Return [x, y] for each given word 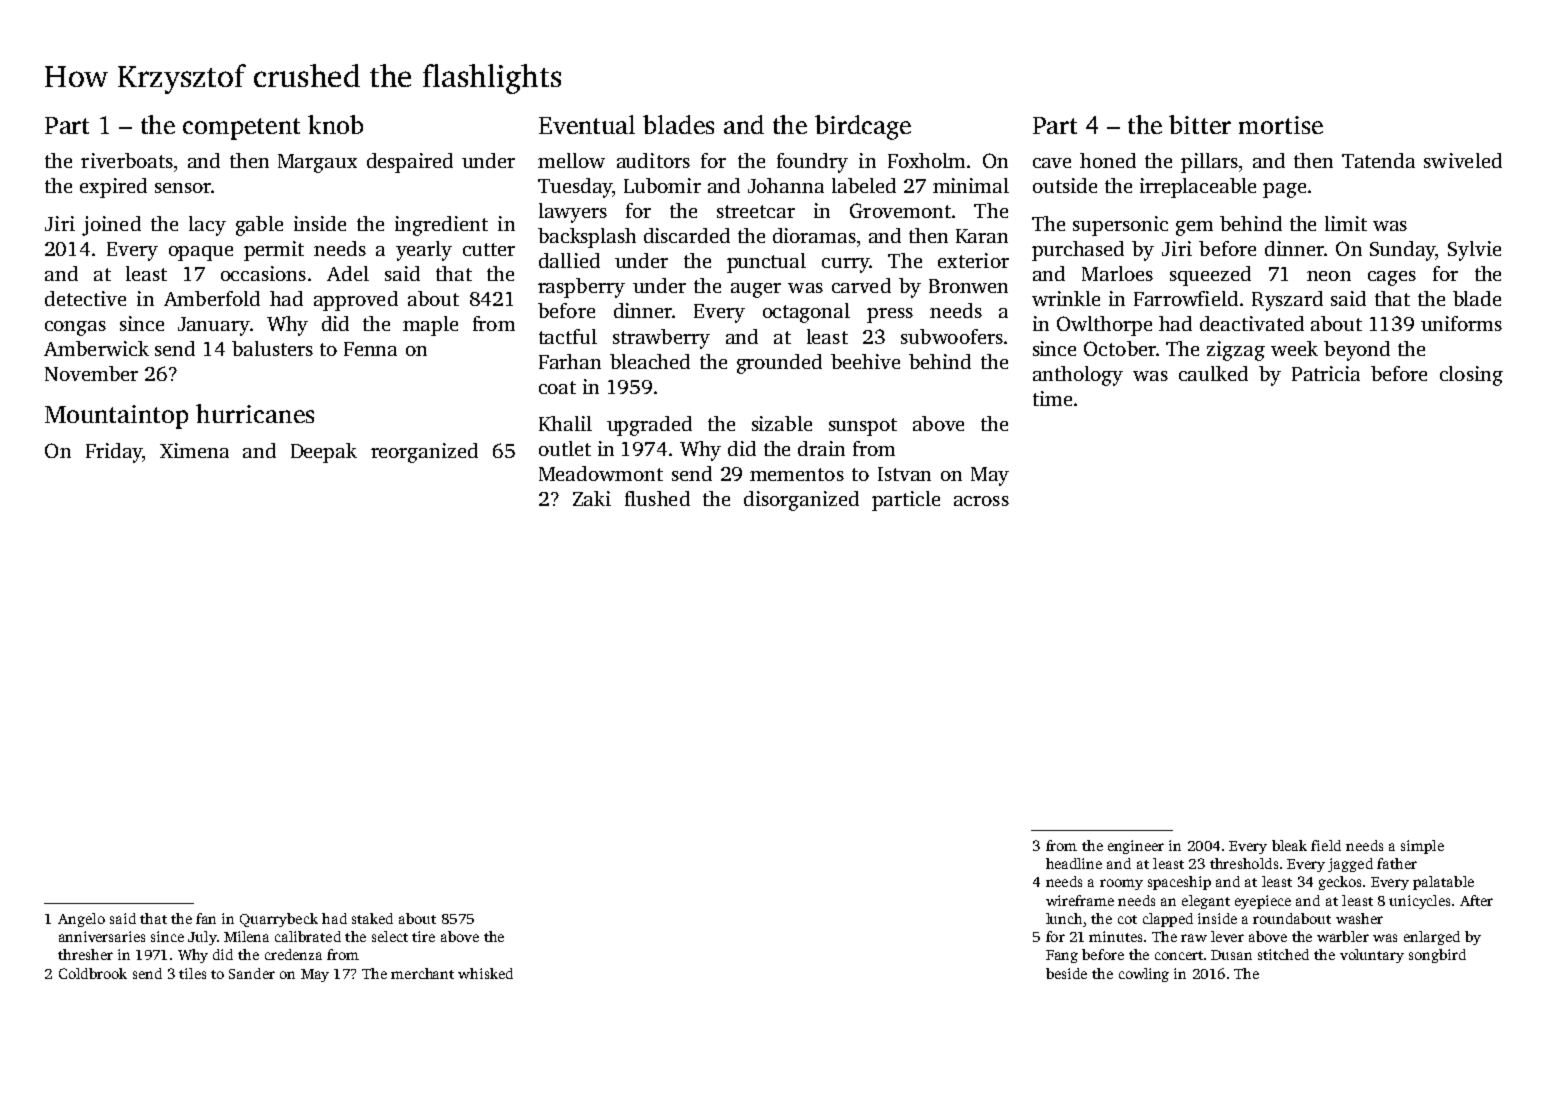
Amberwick [96, 348]
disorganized [801, 501]
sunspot [863, 427]
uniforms [1461, 323]
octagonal [806, 313]
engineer [1136, 847]
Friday [114, 453]
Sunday [1403, 251]
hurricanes [255, 413]
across [981, 501]
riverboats [127, 160]
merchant [422, 973]
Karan [982, 236]
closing [1471, 376]
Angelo [81, 920]
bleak [1289, 845]
